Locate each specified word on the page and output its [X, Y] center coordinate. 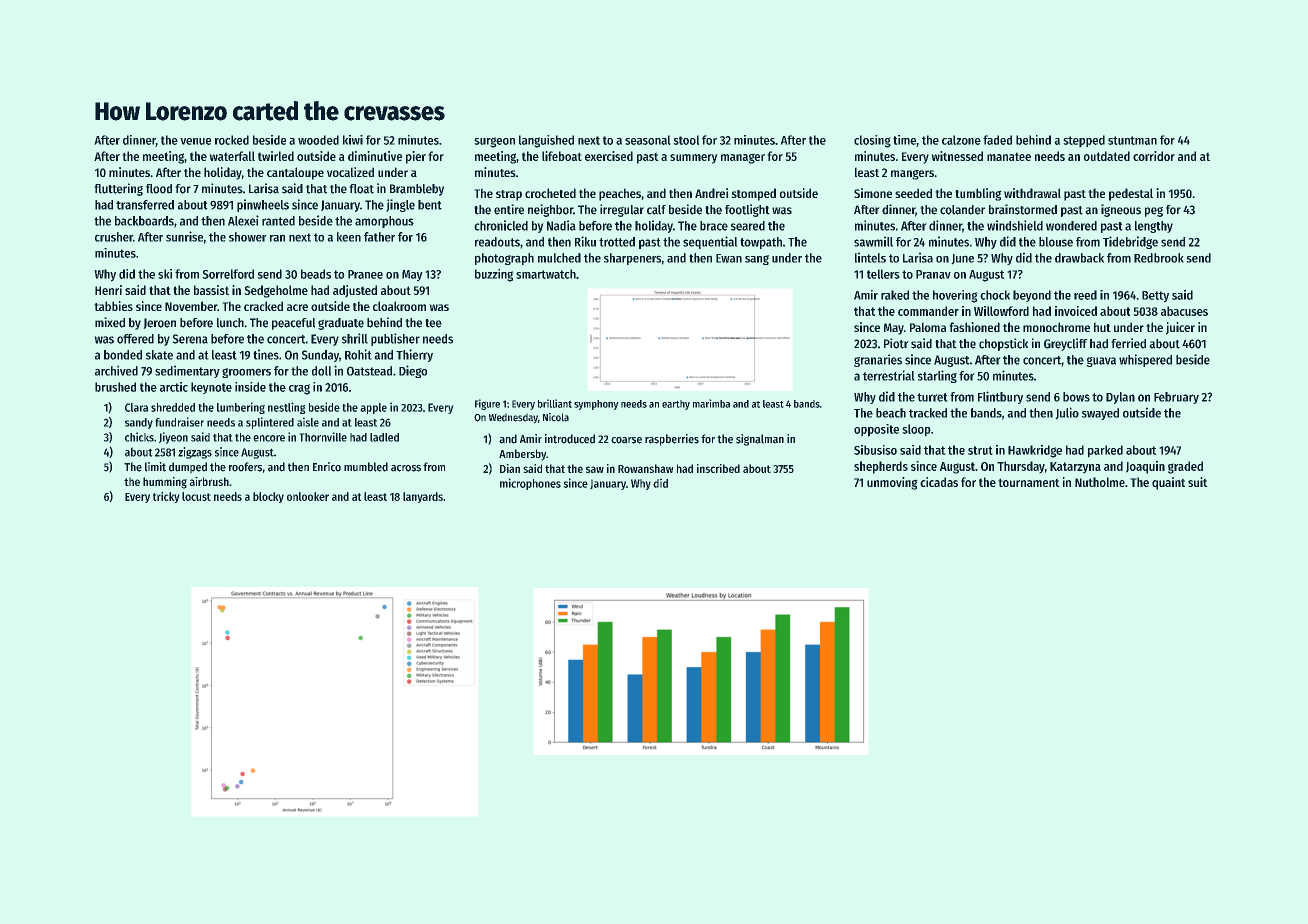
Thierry [414, 355]
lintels [870, 258]
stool [686, 140]
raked [895, 295]
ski [165, 274]
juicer [1180, 328]
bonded [123, 355]
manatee [1009, 157]
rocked [232, 140]
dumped [188, 467]
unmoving [892, 483]
